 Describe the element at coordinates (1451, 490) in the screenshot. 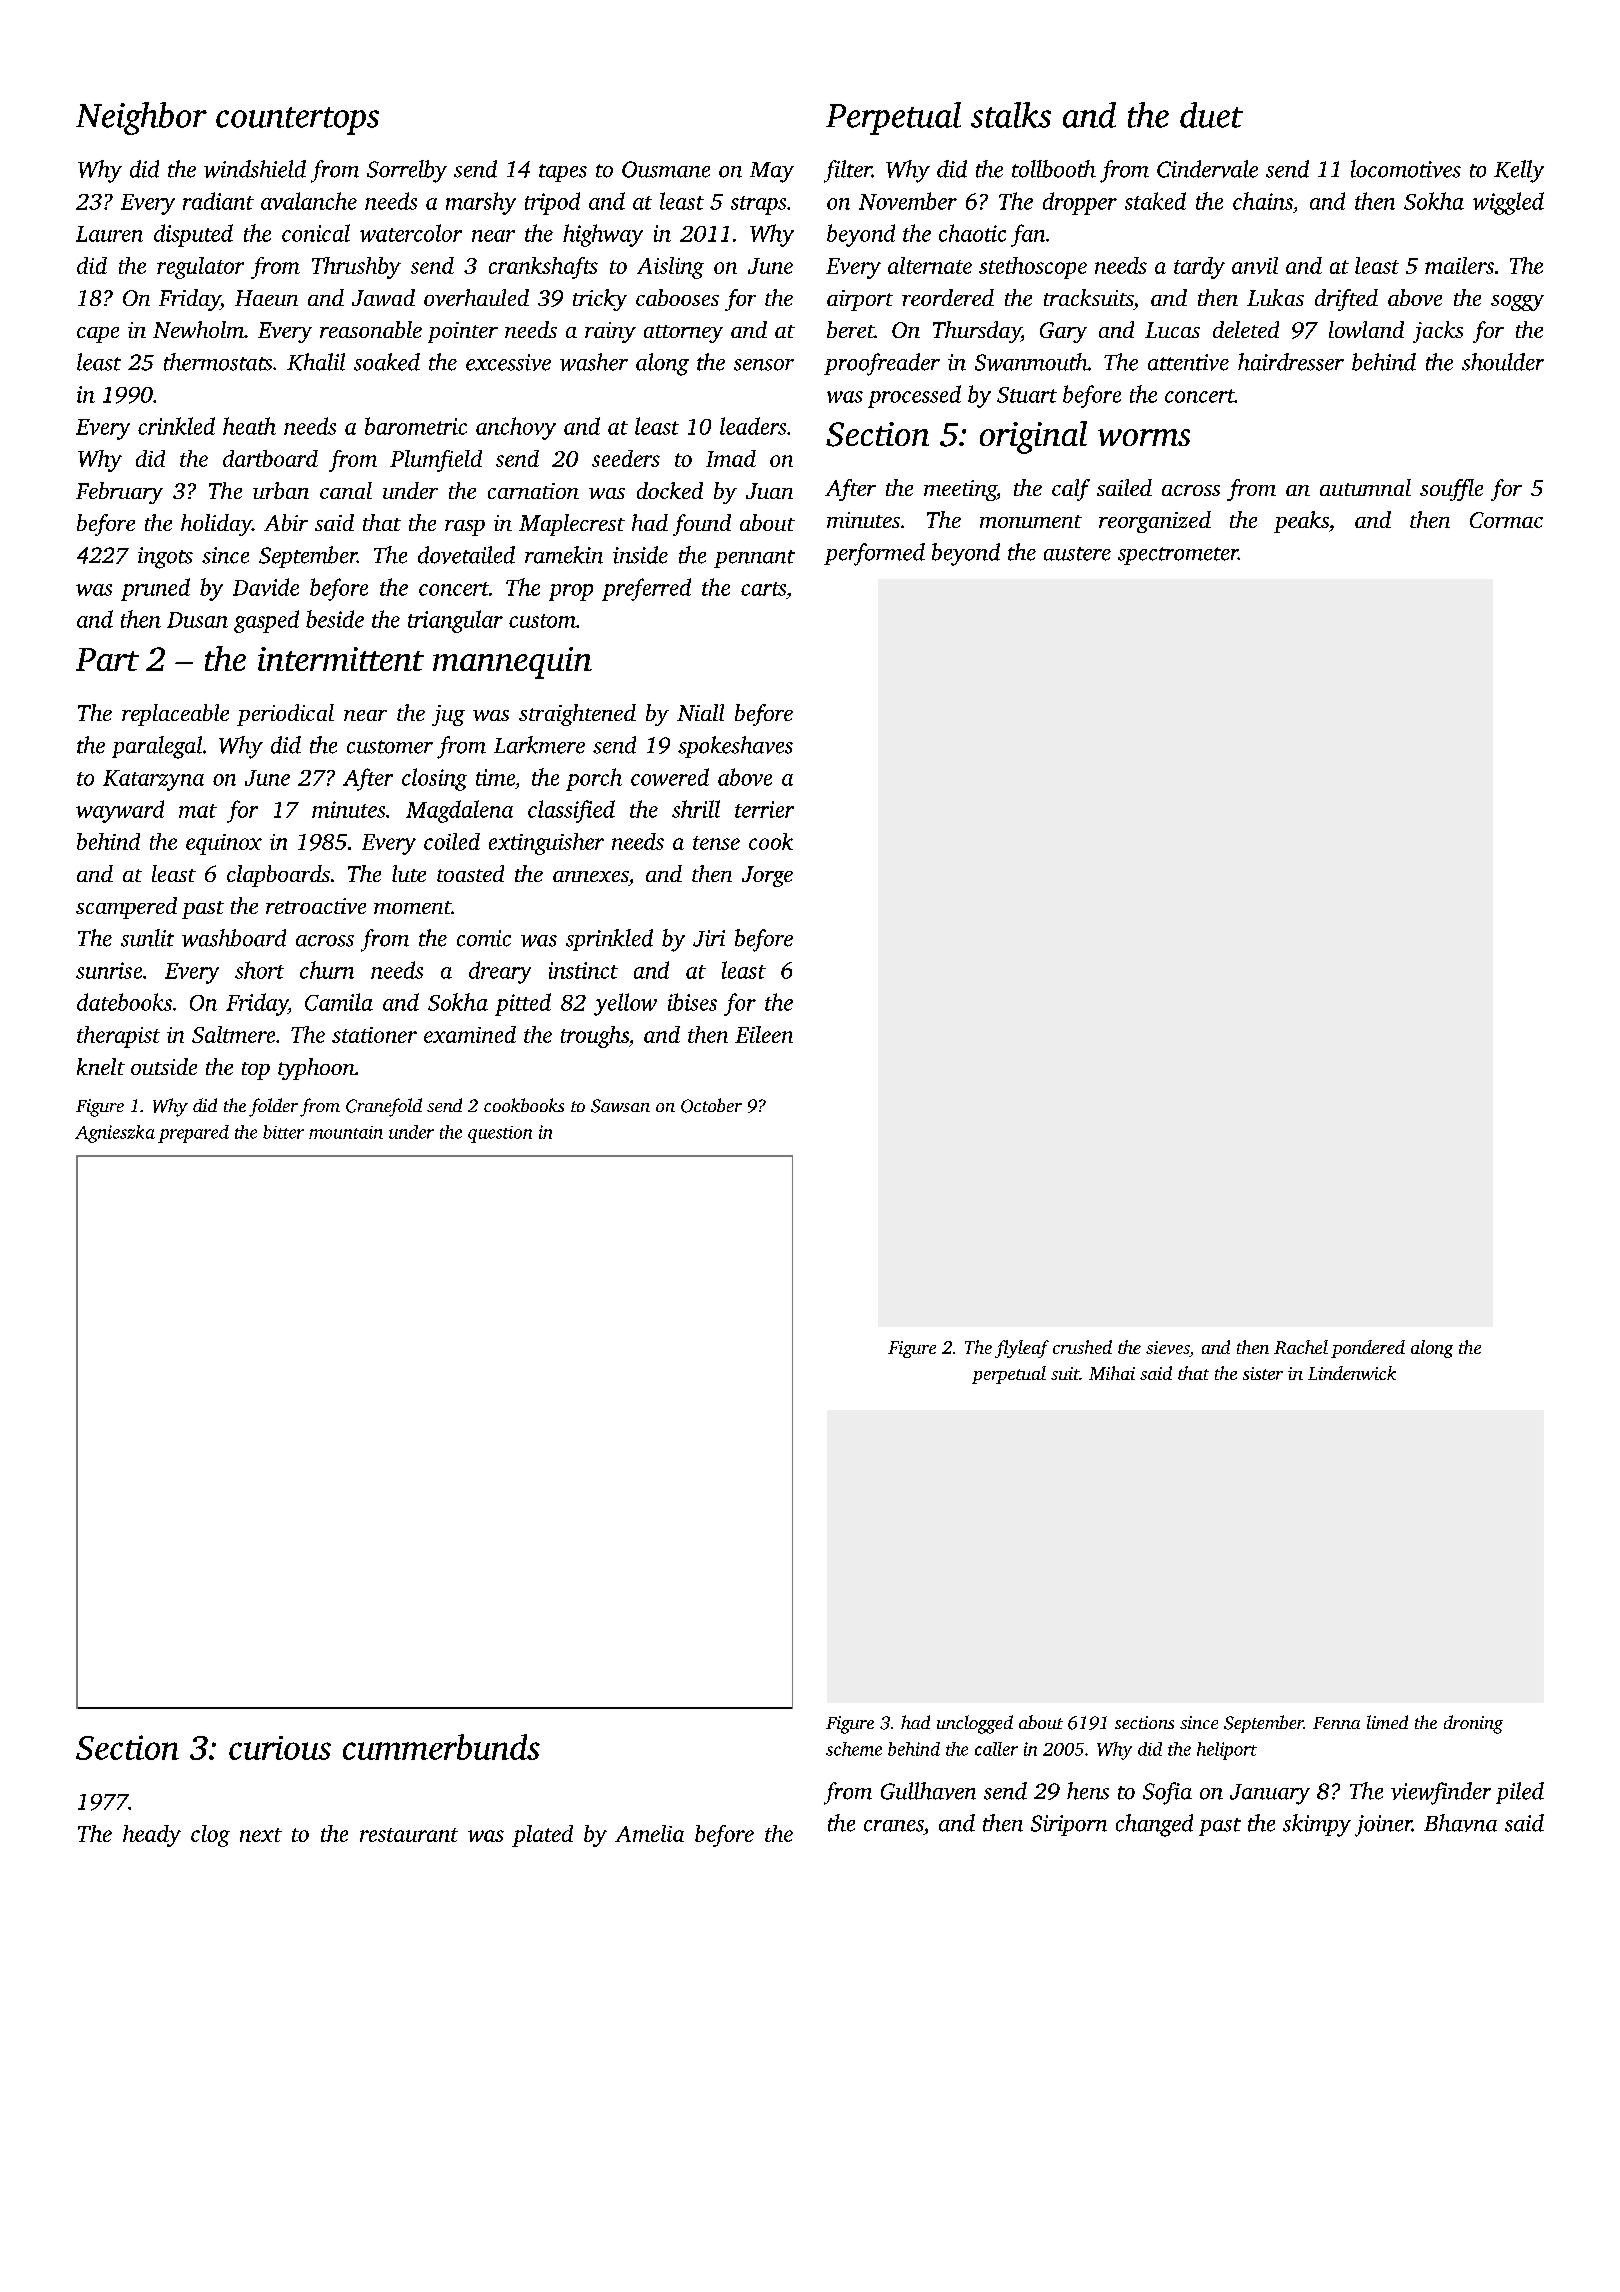

I see `souffle` at that location.
